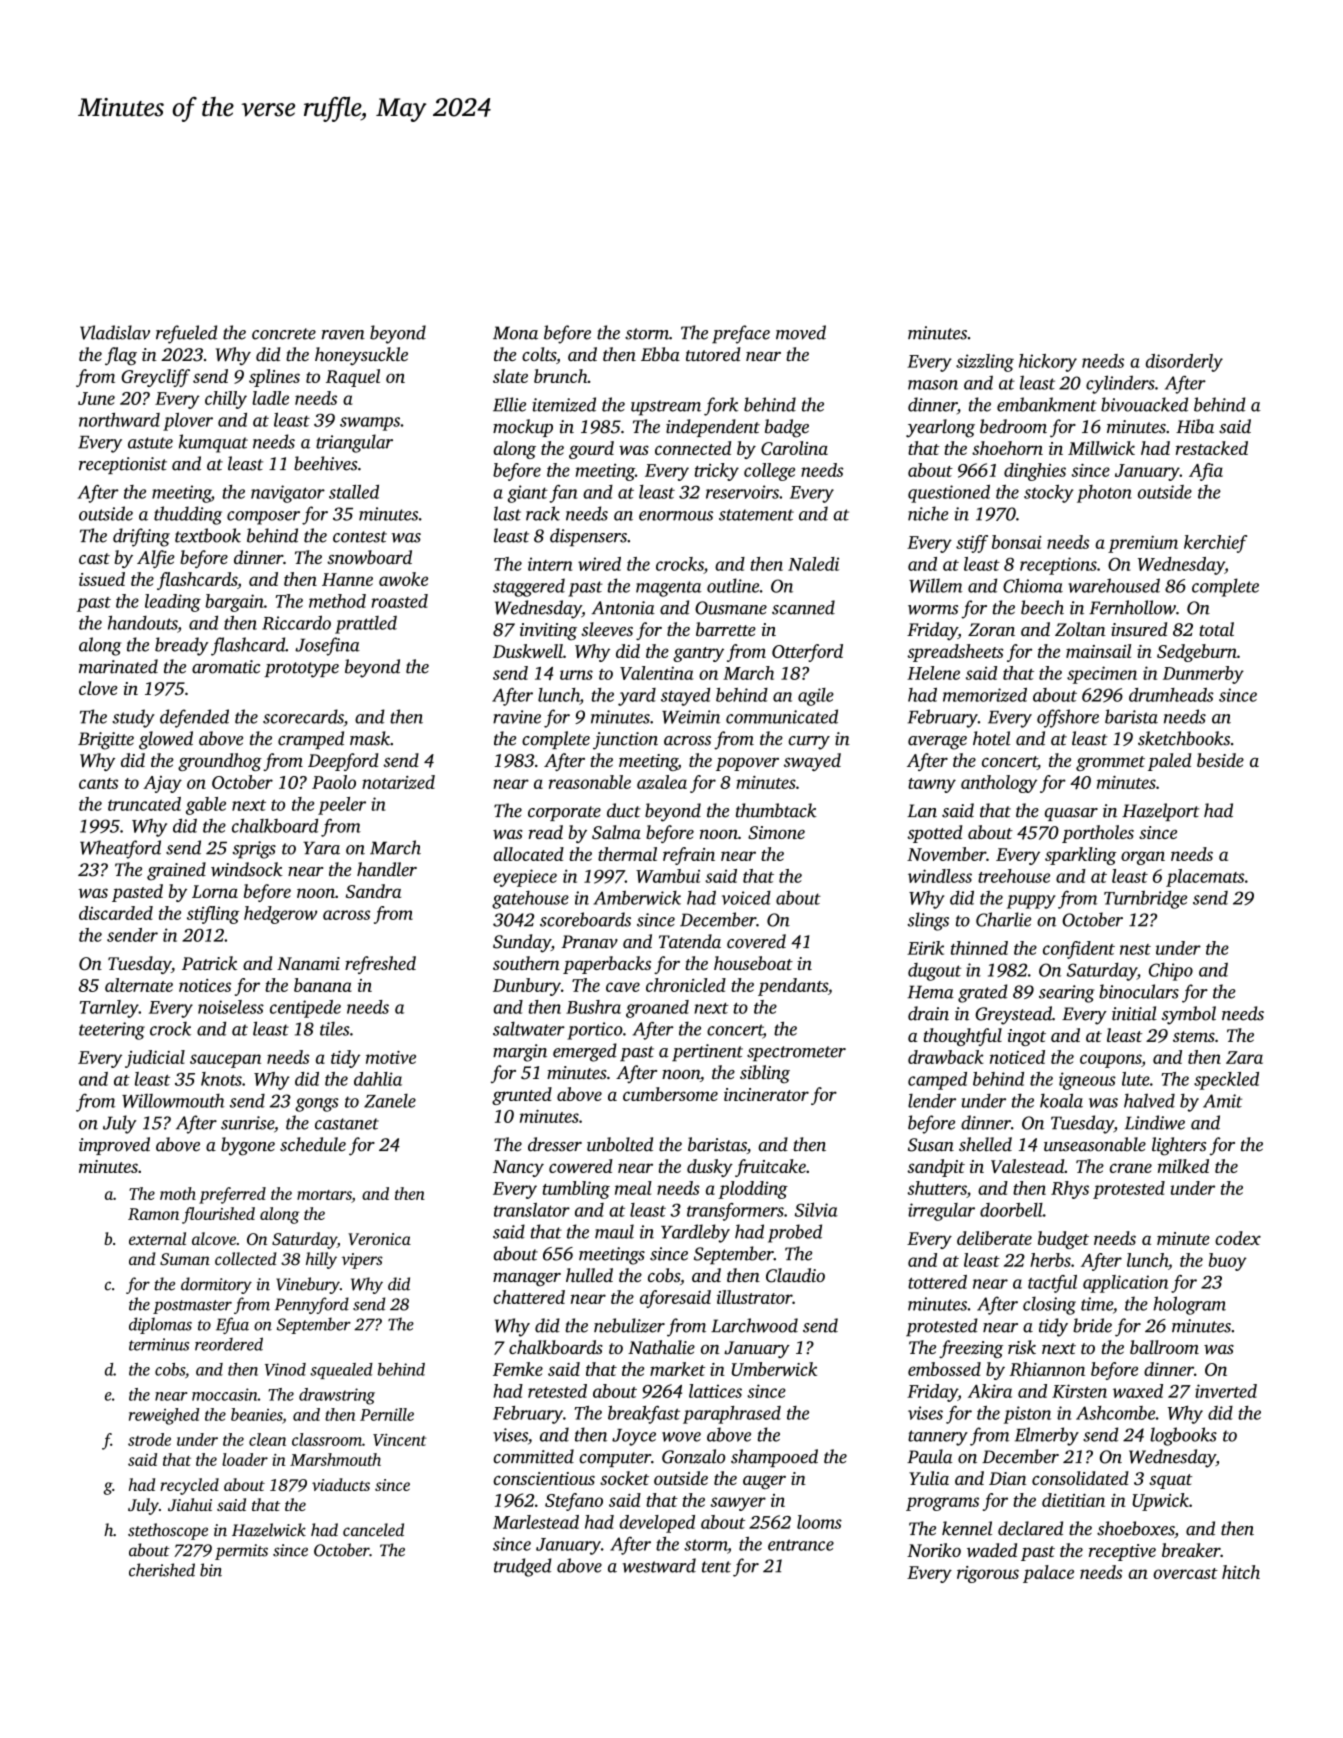 This screenshot has width=1343, height=1738. Describe the element at coordinates (660, 354) in the screenshot. I see `Ebba` at that location.
